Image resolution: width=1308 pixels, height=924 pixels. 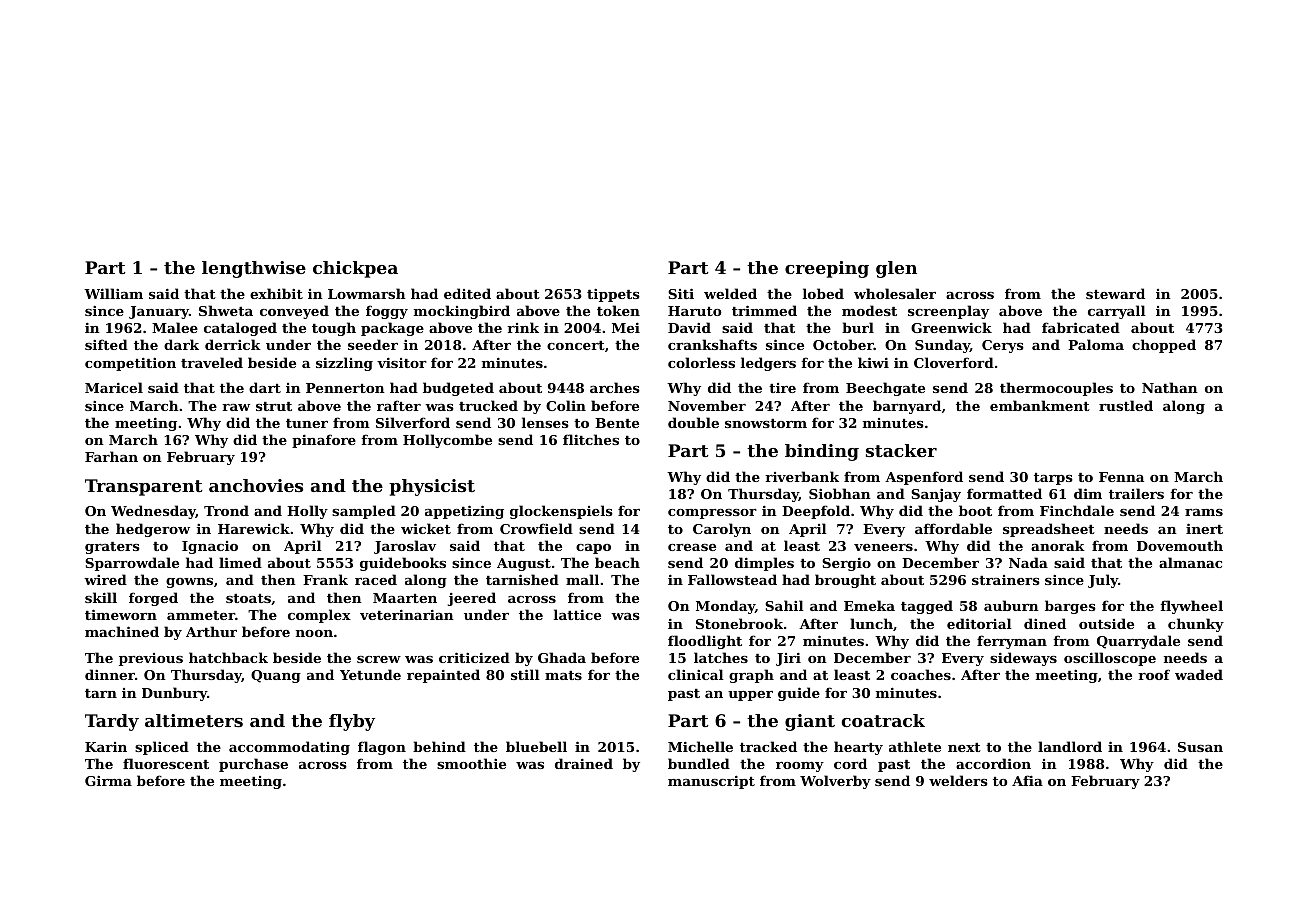 What do you see at coordinates (467, 293) in the image?
I see `edited` at bounding box center [467, 293].
